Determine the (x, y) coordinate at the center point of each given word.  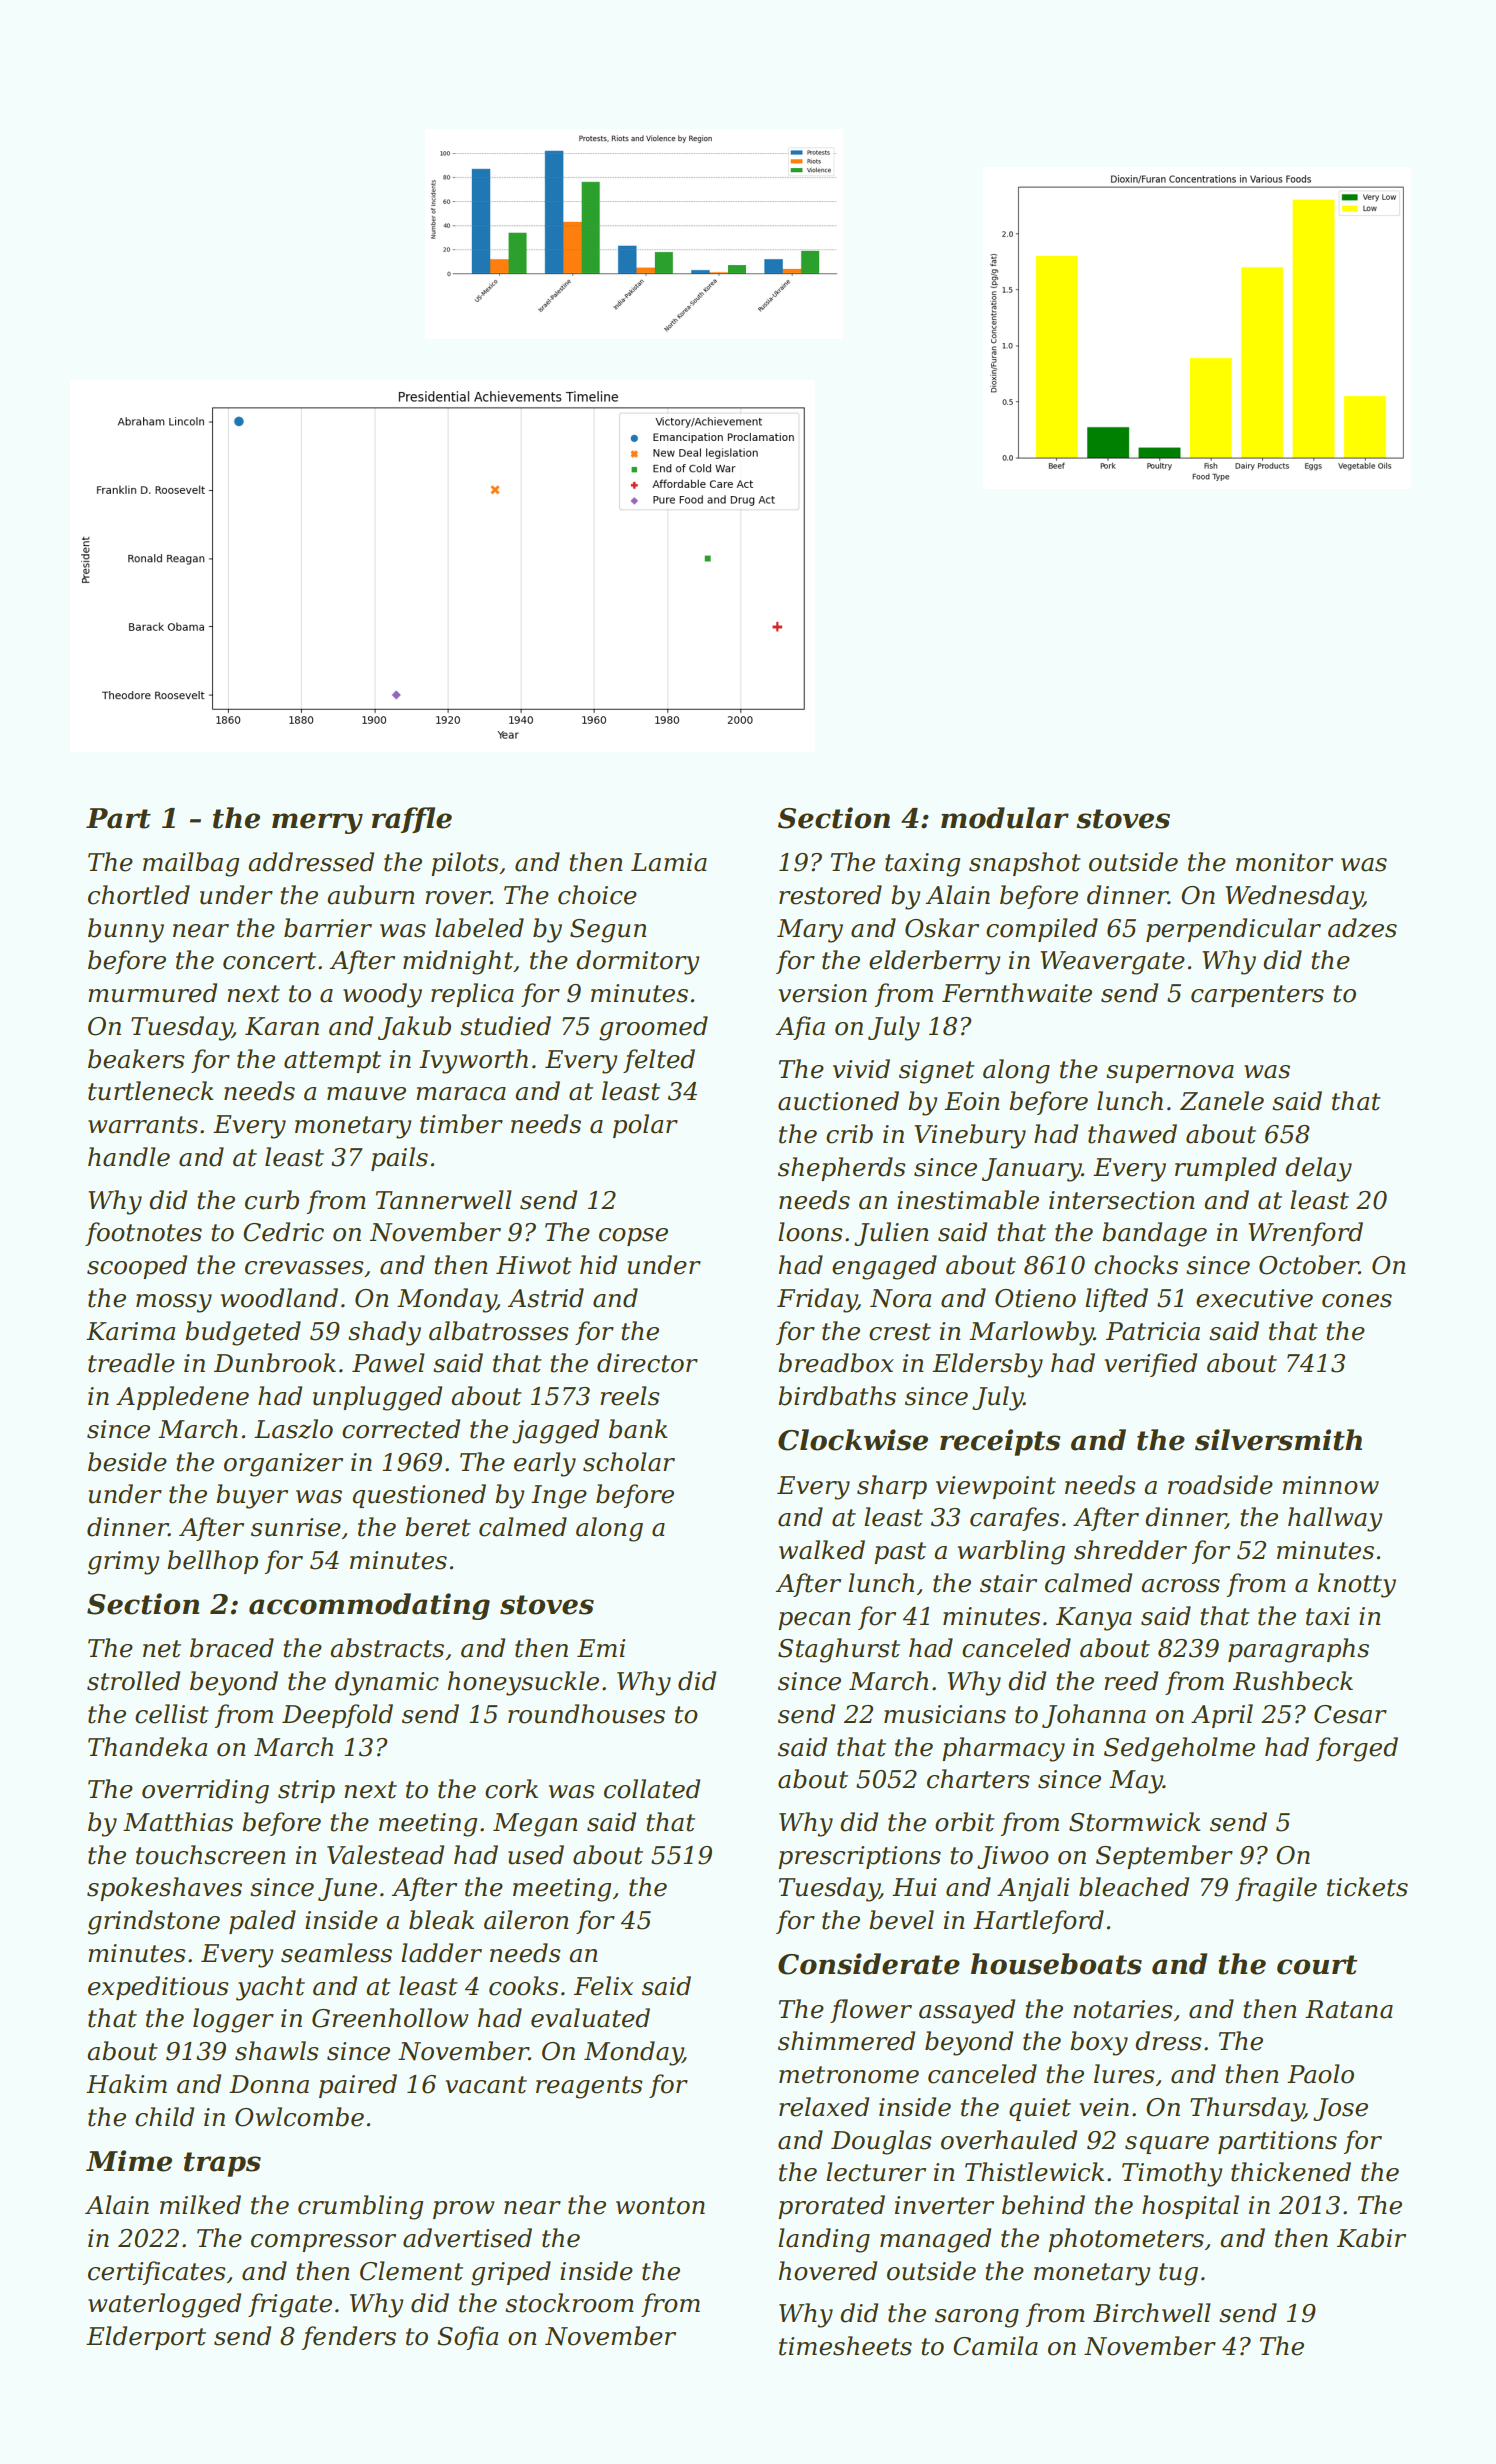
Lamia (669, 862)
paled (262, 1922)
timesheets (845, 2346)
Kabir (1371, 2238)
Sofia (467, 2338)
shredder (1130, 1550)
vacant (486, 2085)
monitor (1284, 862)
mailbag (191, 864)
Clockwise (853, 1440)
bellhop (212, 1562)
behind (1043, 2205)
